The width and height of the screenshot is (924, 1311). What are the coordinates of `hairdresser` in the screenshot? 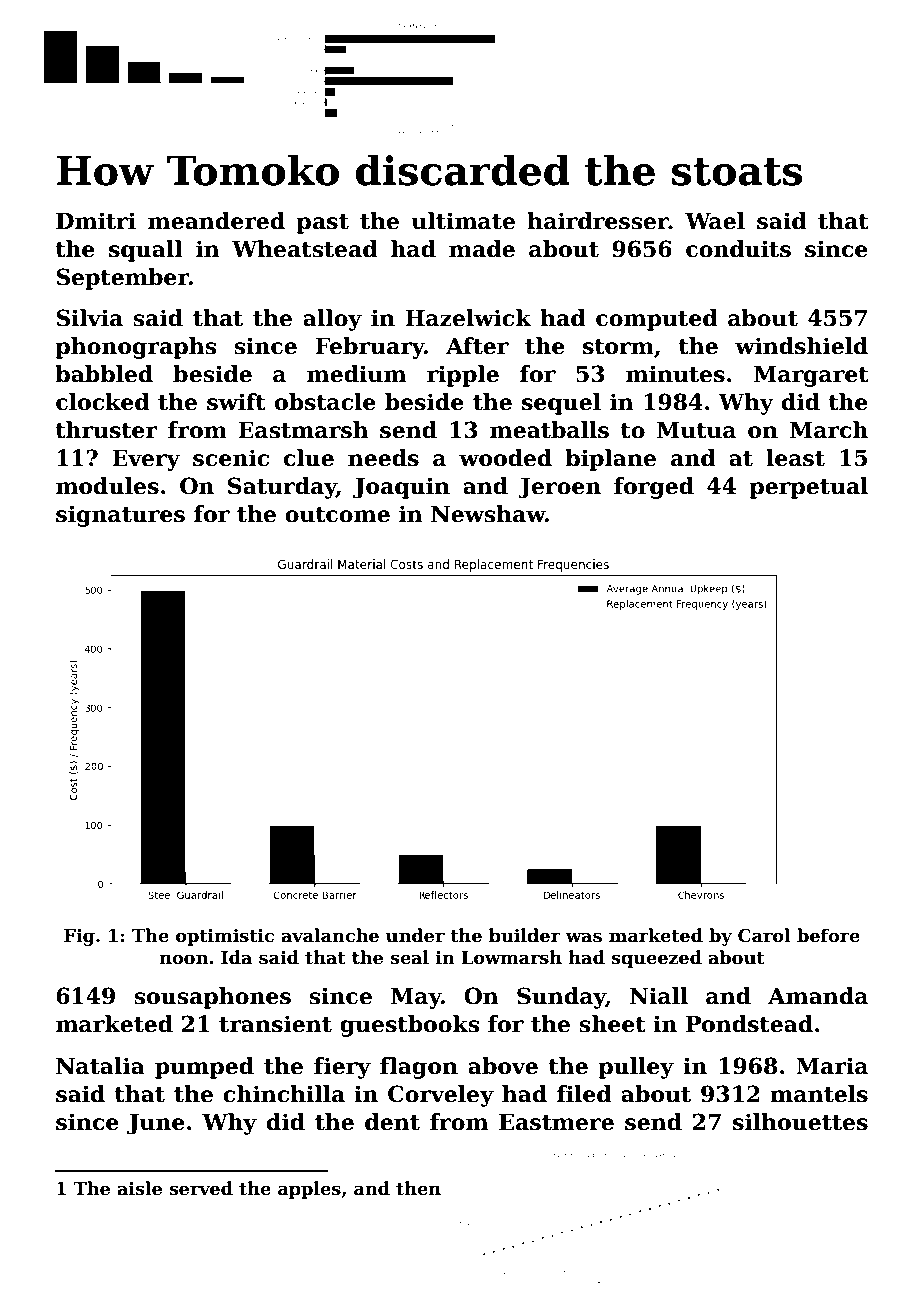 It's located at (598, 221).
